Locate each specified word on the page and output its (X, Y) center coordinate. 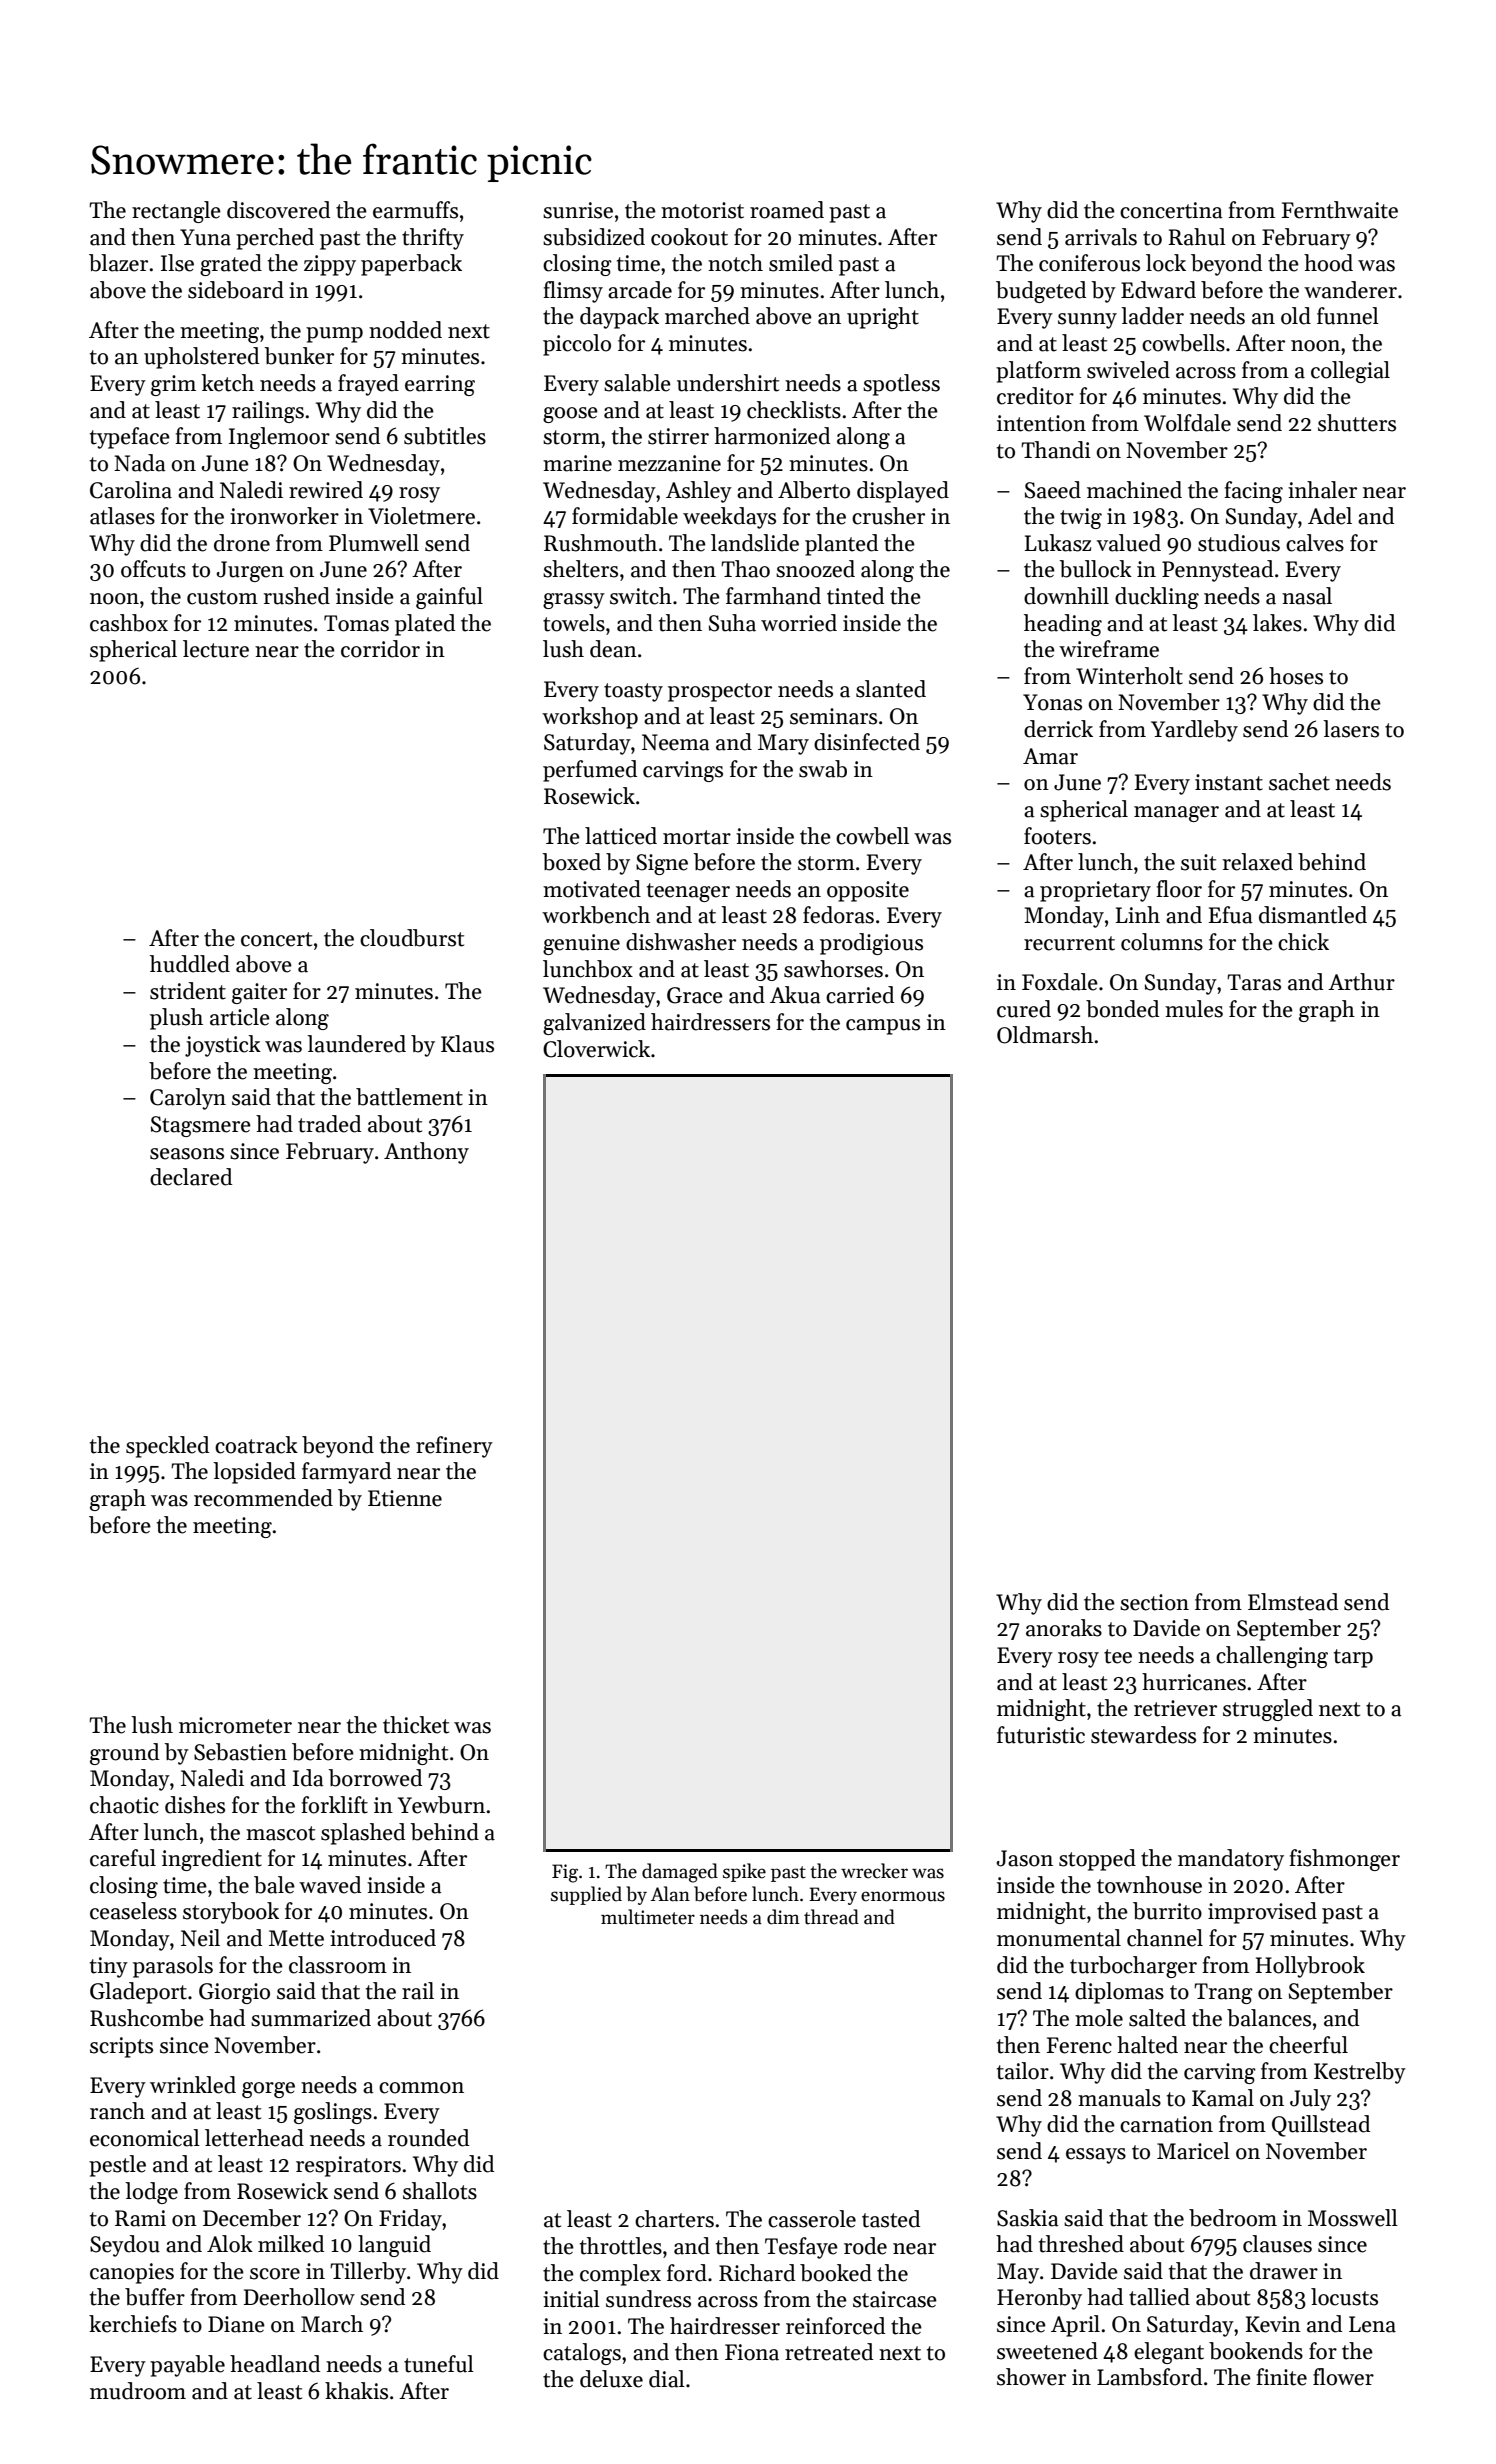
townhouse (1149, 1885)
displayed (903, 492)
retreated (829, 2352)
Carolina (131, 490)
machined (1134, 490)
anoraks (1064, 1628)
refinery (454, 1447)
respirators (348, 2166)
